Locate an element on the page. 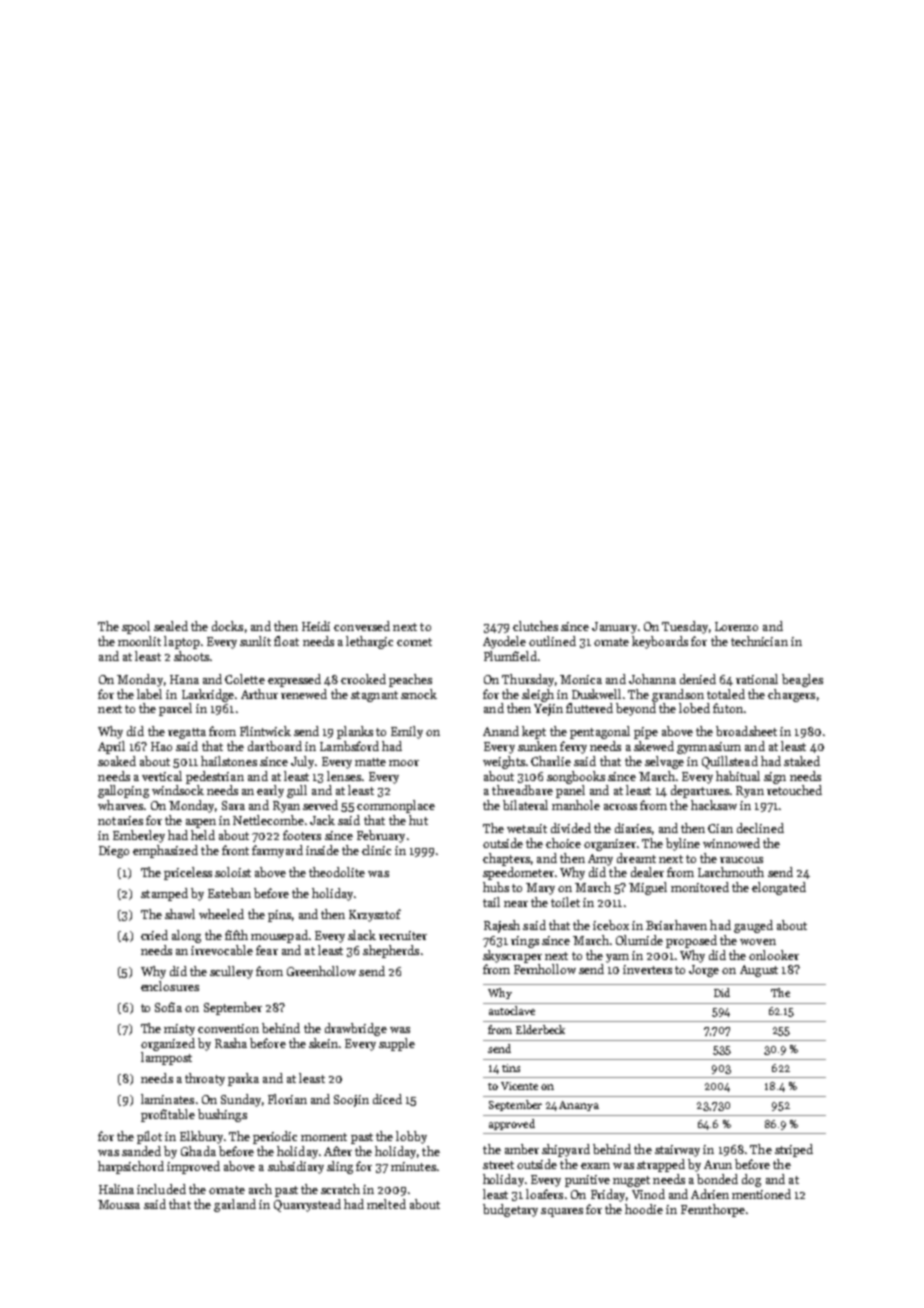  threadbare is located at coordinates (522, 790).
